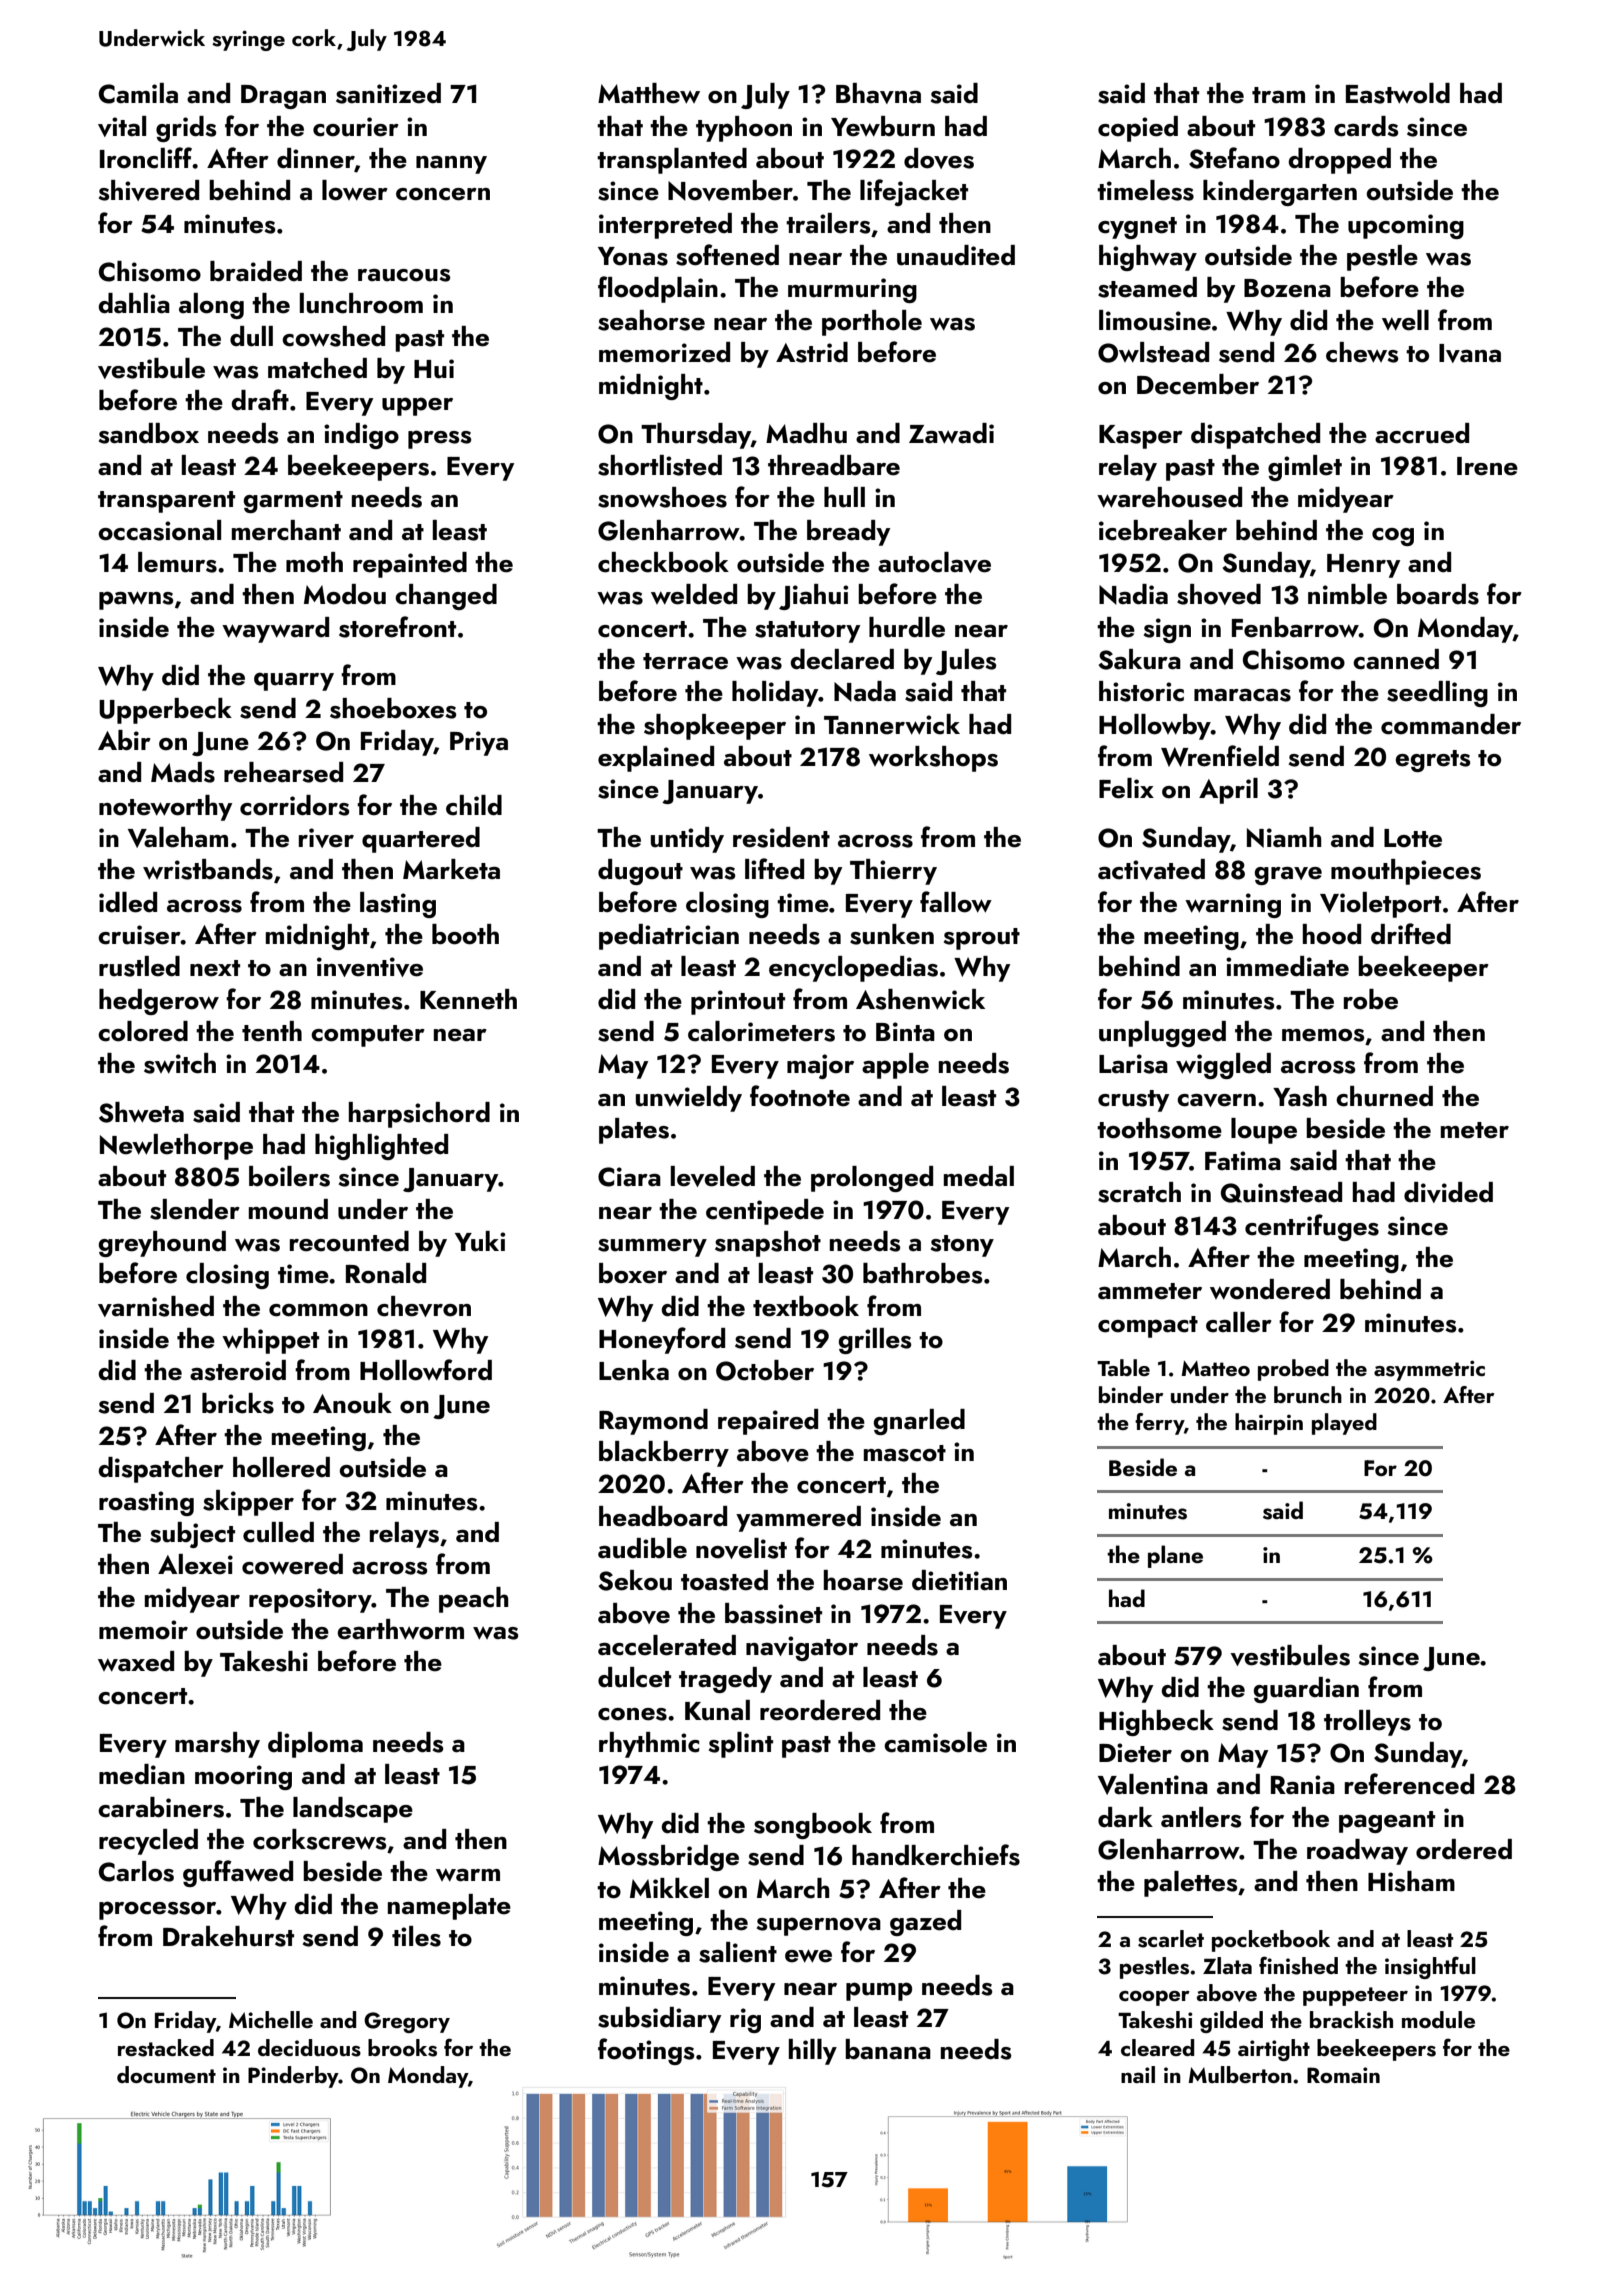 The width and height of the screenshot is (1620, 2292). What do you see at coordinates (166, 2074) in the screenshot?
I see `document` at bounding box center [166, 2074].
